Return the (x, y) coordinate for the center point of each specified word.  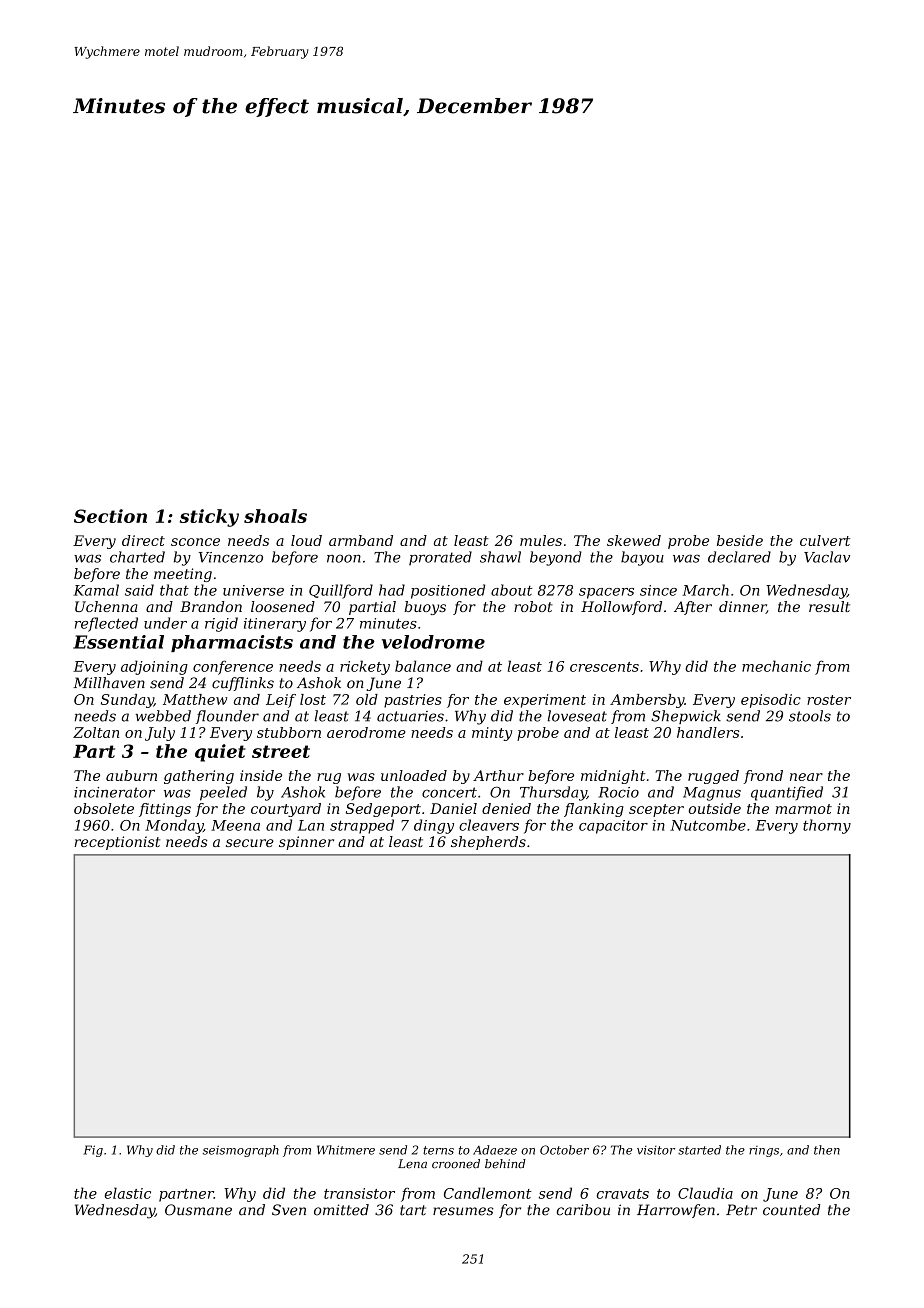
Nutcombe (708, 825)
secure (250, 843)
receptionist (117, 843)
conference (233, 667)
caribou (583, 1210)
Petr (741, 1210)
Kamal (96, 590)
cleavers (489, 825)
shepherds (488, 843)
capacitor (613, 827)
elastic (128, 1193)
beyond (556, 558)
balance (423, 666)
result (829, 606)
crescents (604, 667)
